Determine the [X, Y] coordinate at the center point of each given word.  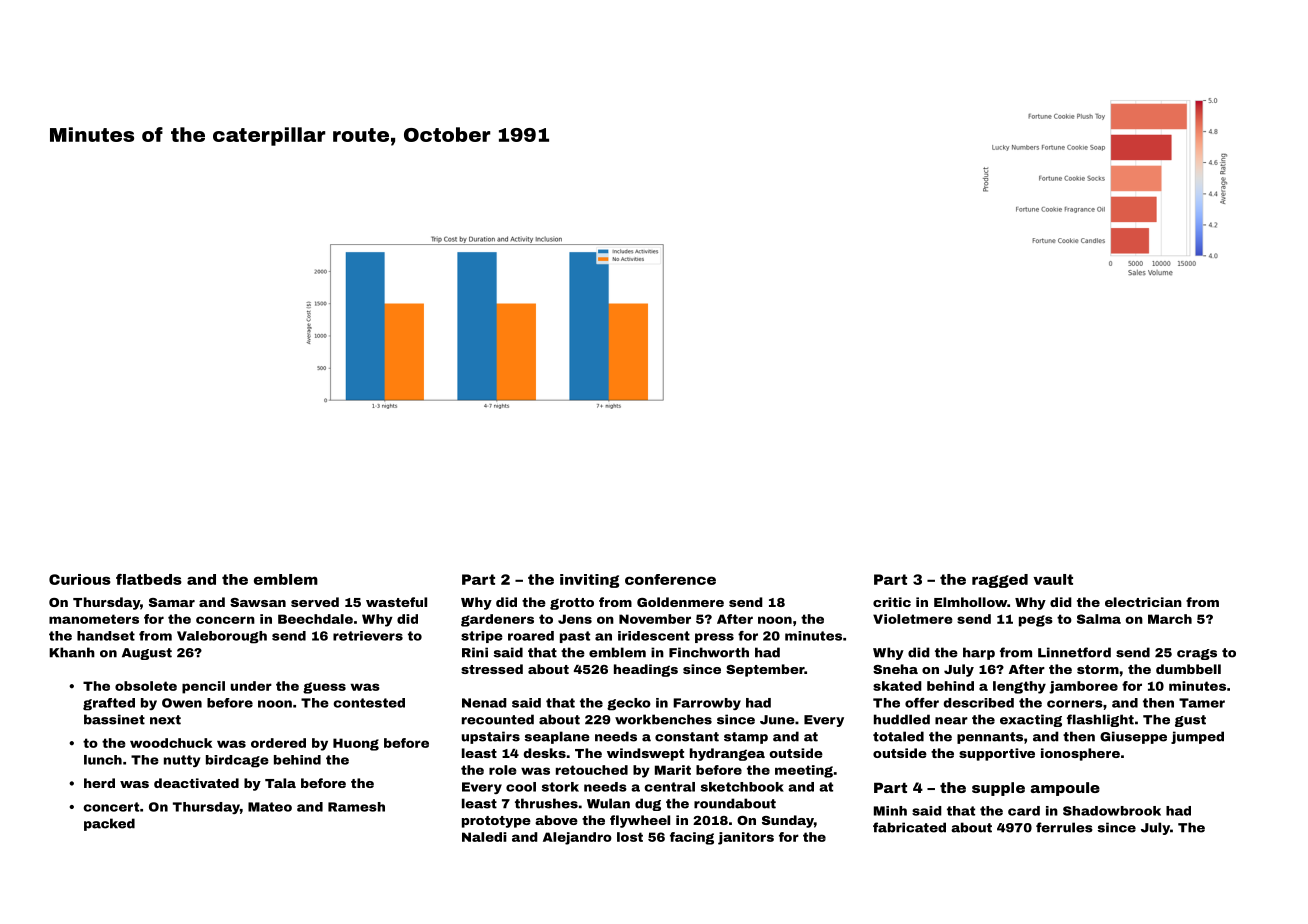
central [670, 787]
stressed [492, 669]
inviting [589, 581]
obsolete [146, 686]
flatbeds [149, 579]
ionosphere [1080, 754]
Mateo [270, 807]
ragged [1000, 581]
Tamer [1202, 703]
